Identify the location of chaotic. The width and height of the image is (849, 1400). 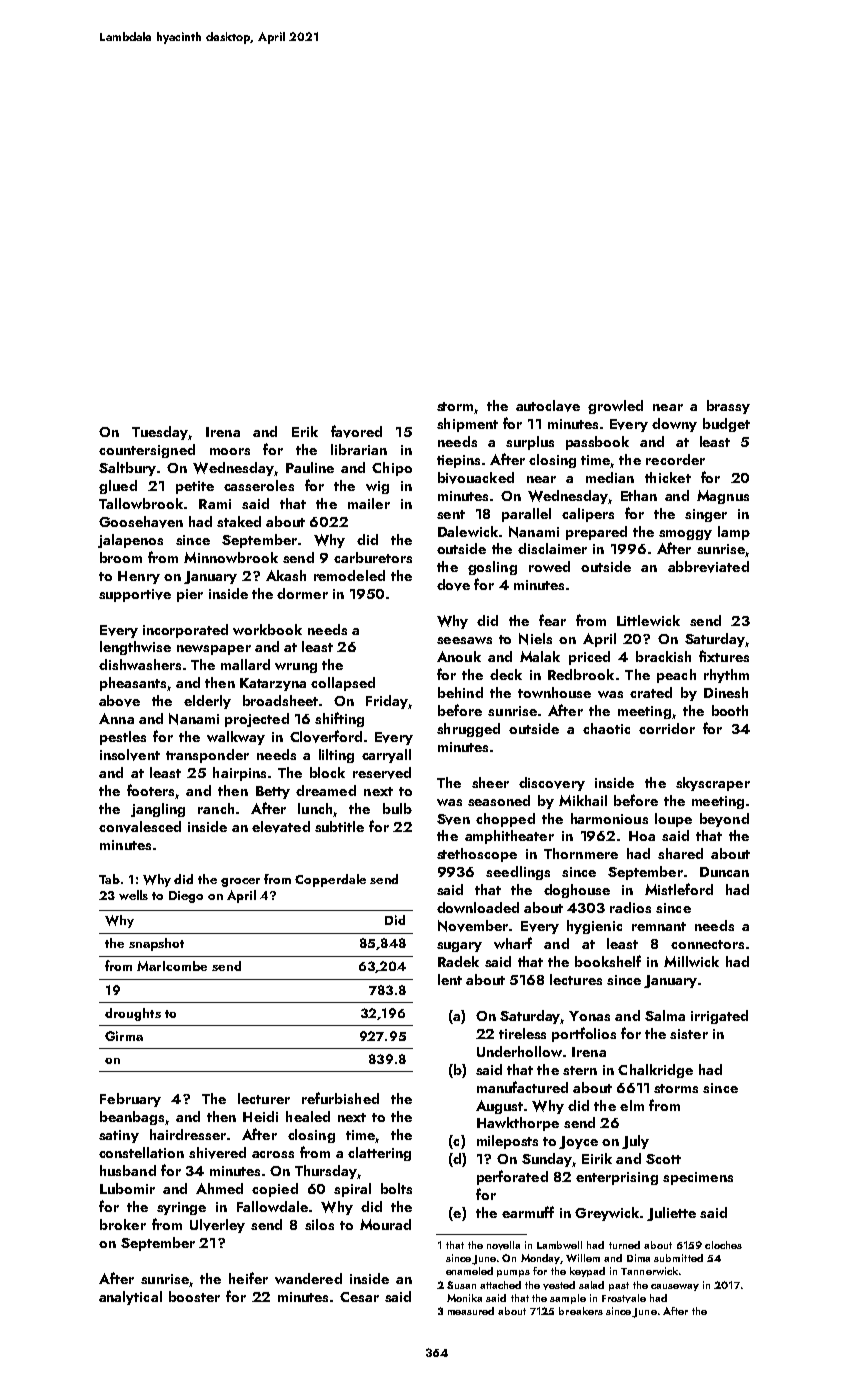
(606, 728).
